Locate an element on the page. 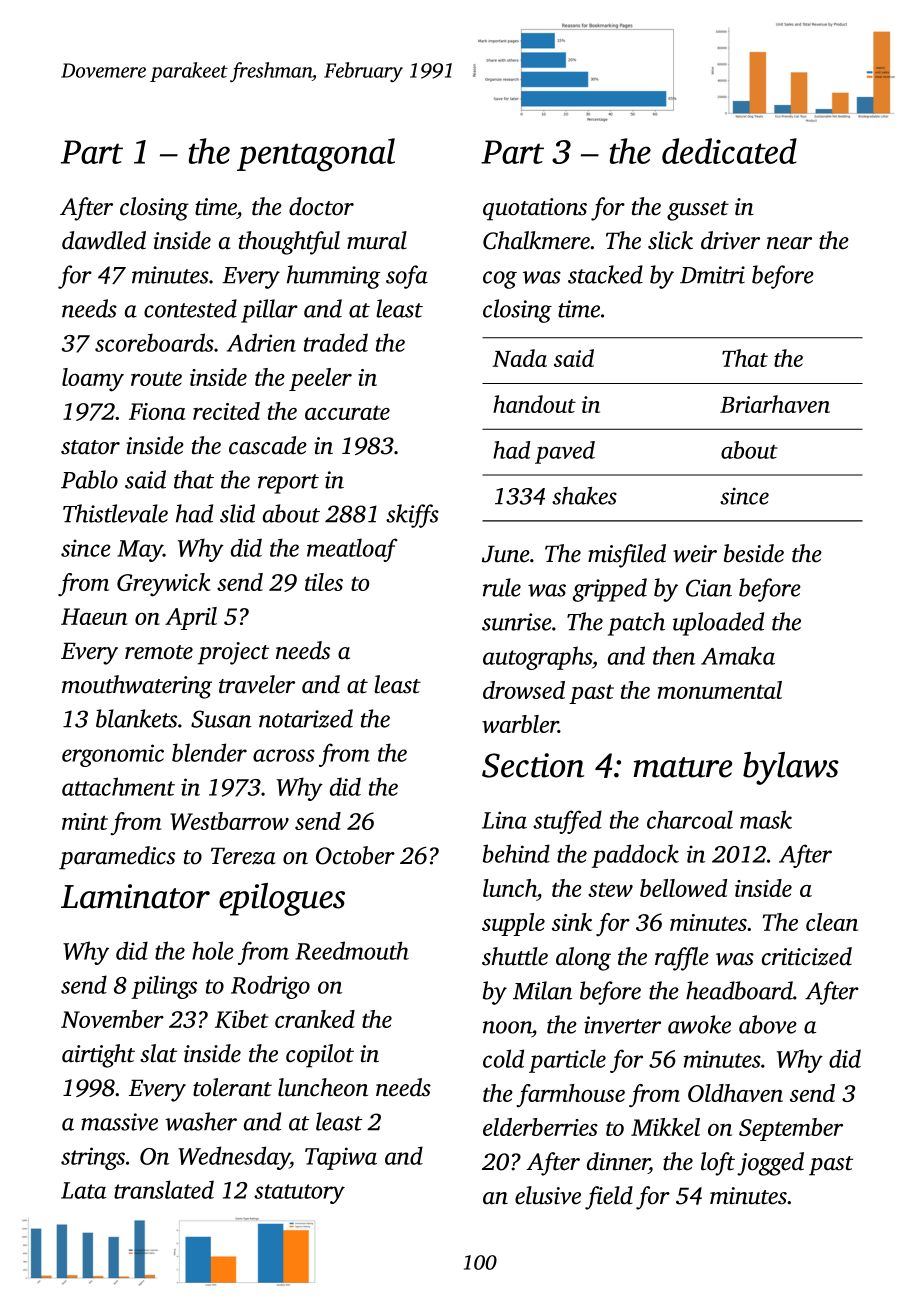  jogged is located at coordinates (770, 1164).
